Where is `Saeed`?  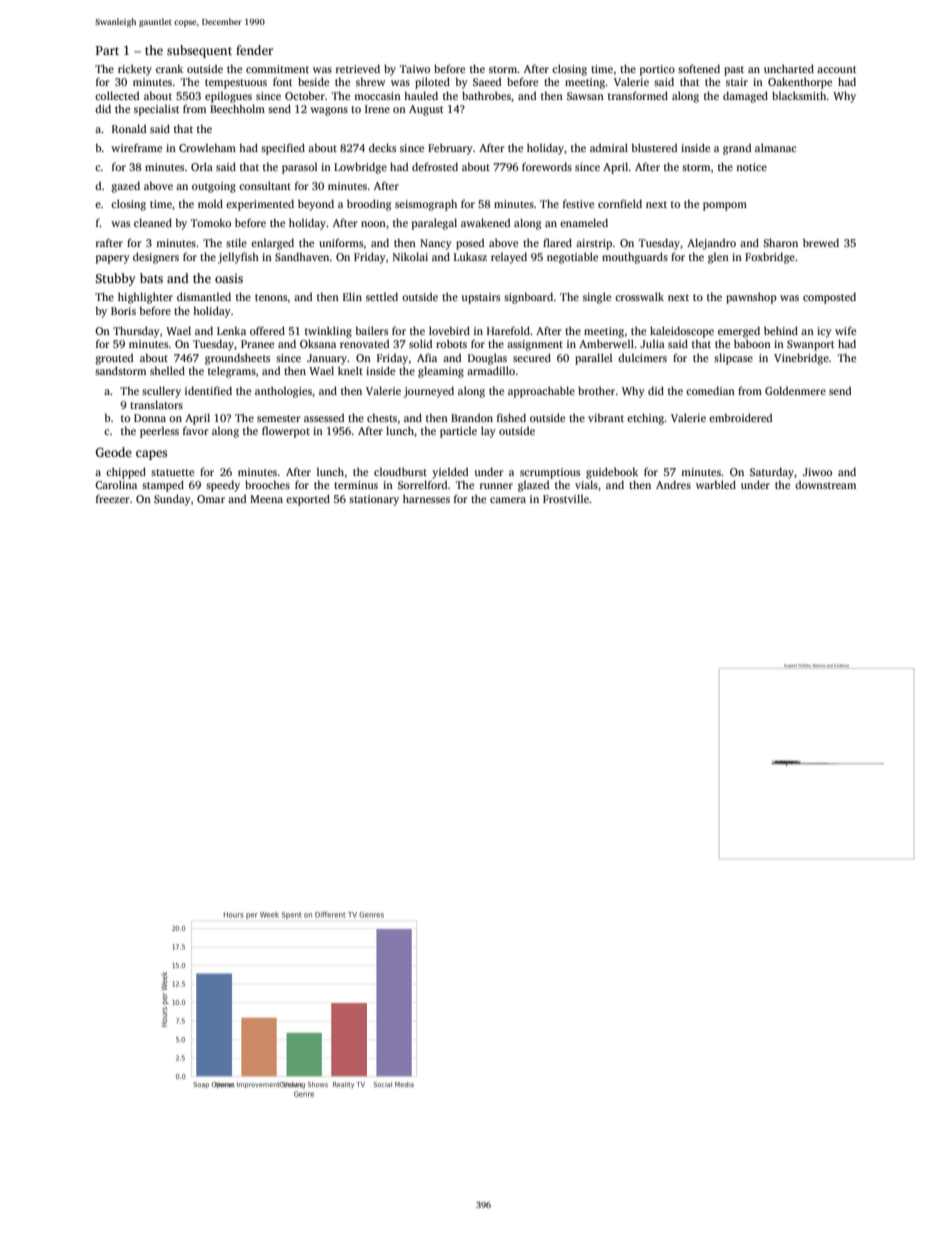
Saeed is located at coordinates (487, 81).
